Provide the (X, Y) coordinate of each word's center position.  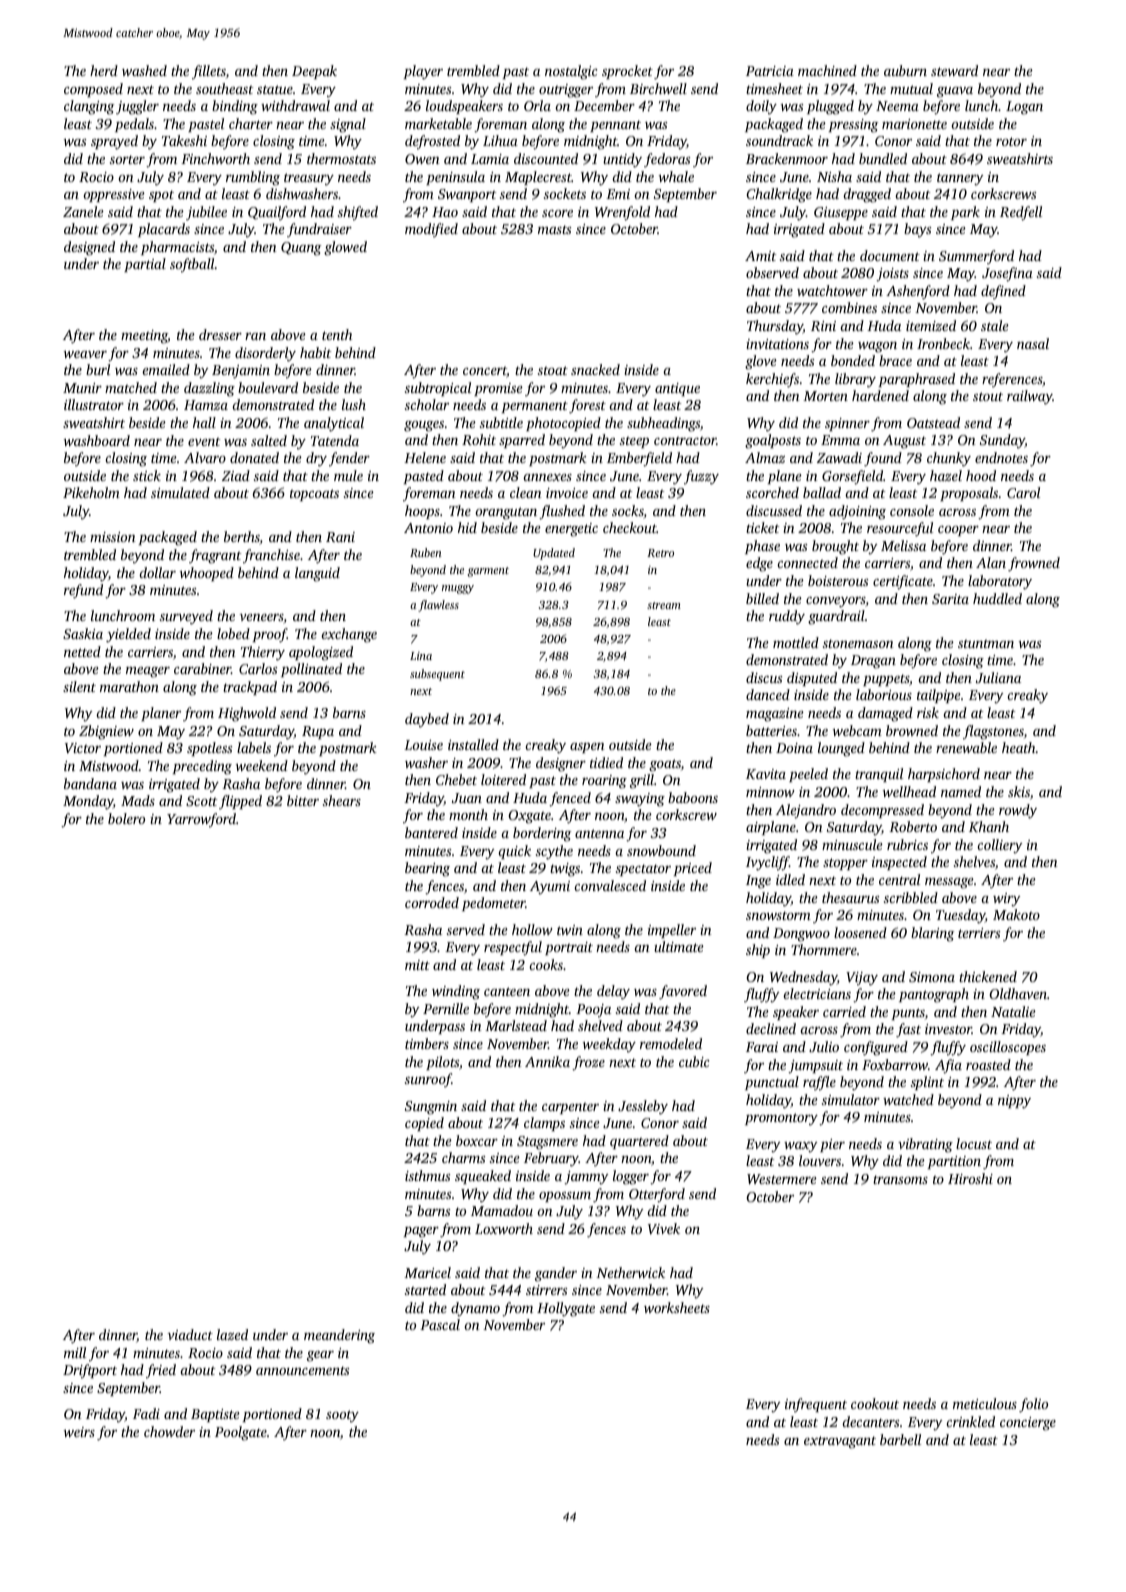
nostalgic (571, 72)
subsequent (437, 675)
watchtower (832, 290)
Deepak (314, 72)
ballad (822, 492)
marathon (129, 686)
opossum (565, 1197)
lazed (232, 1334)
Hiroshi (970, 1178)
